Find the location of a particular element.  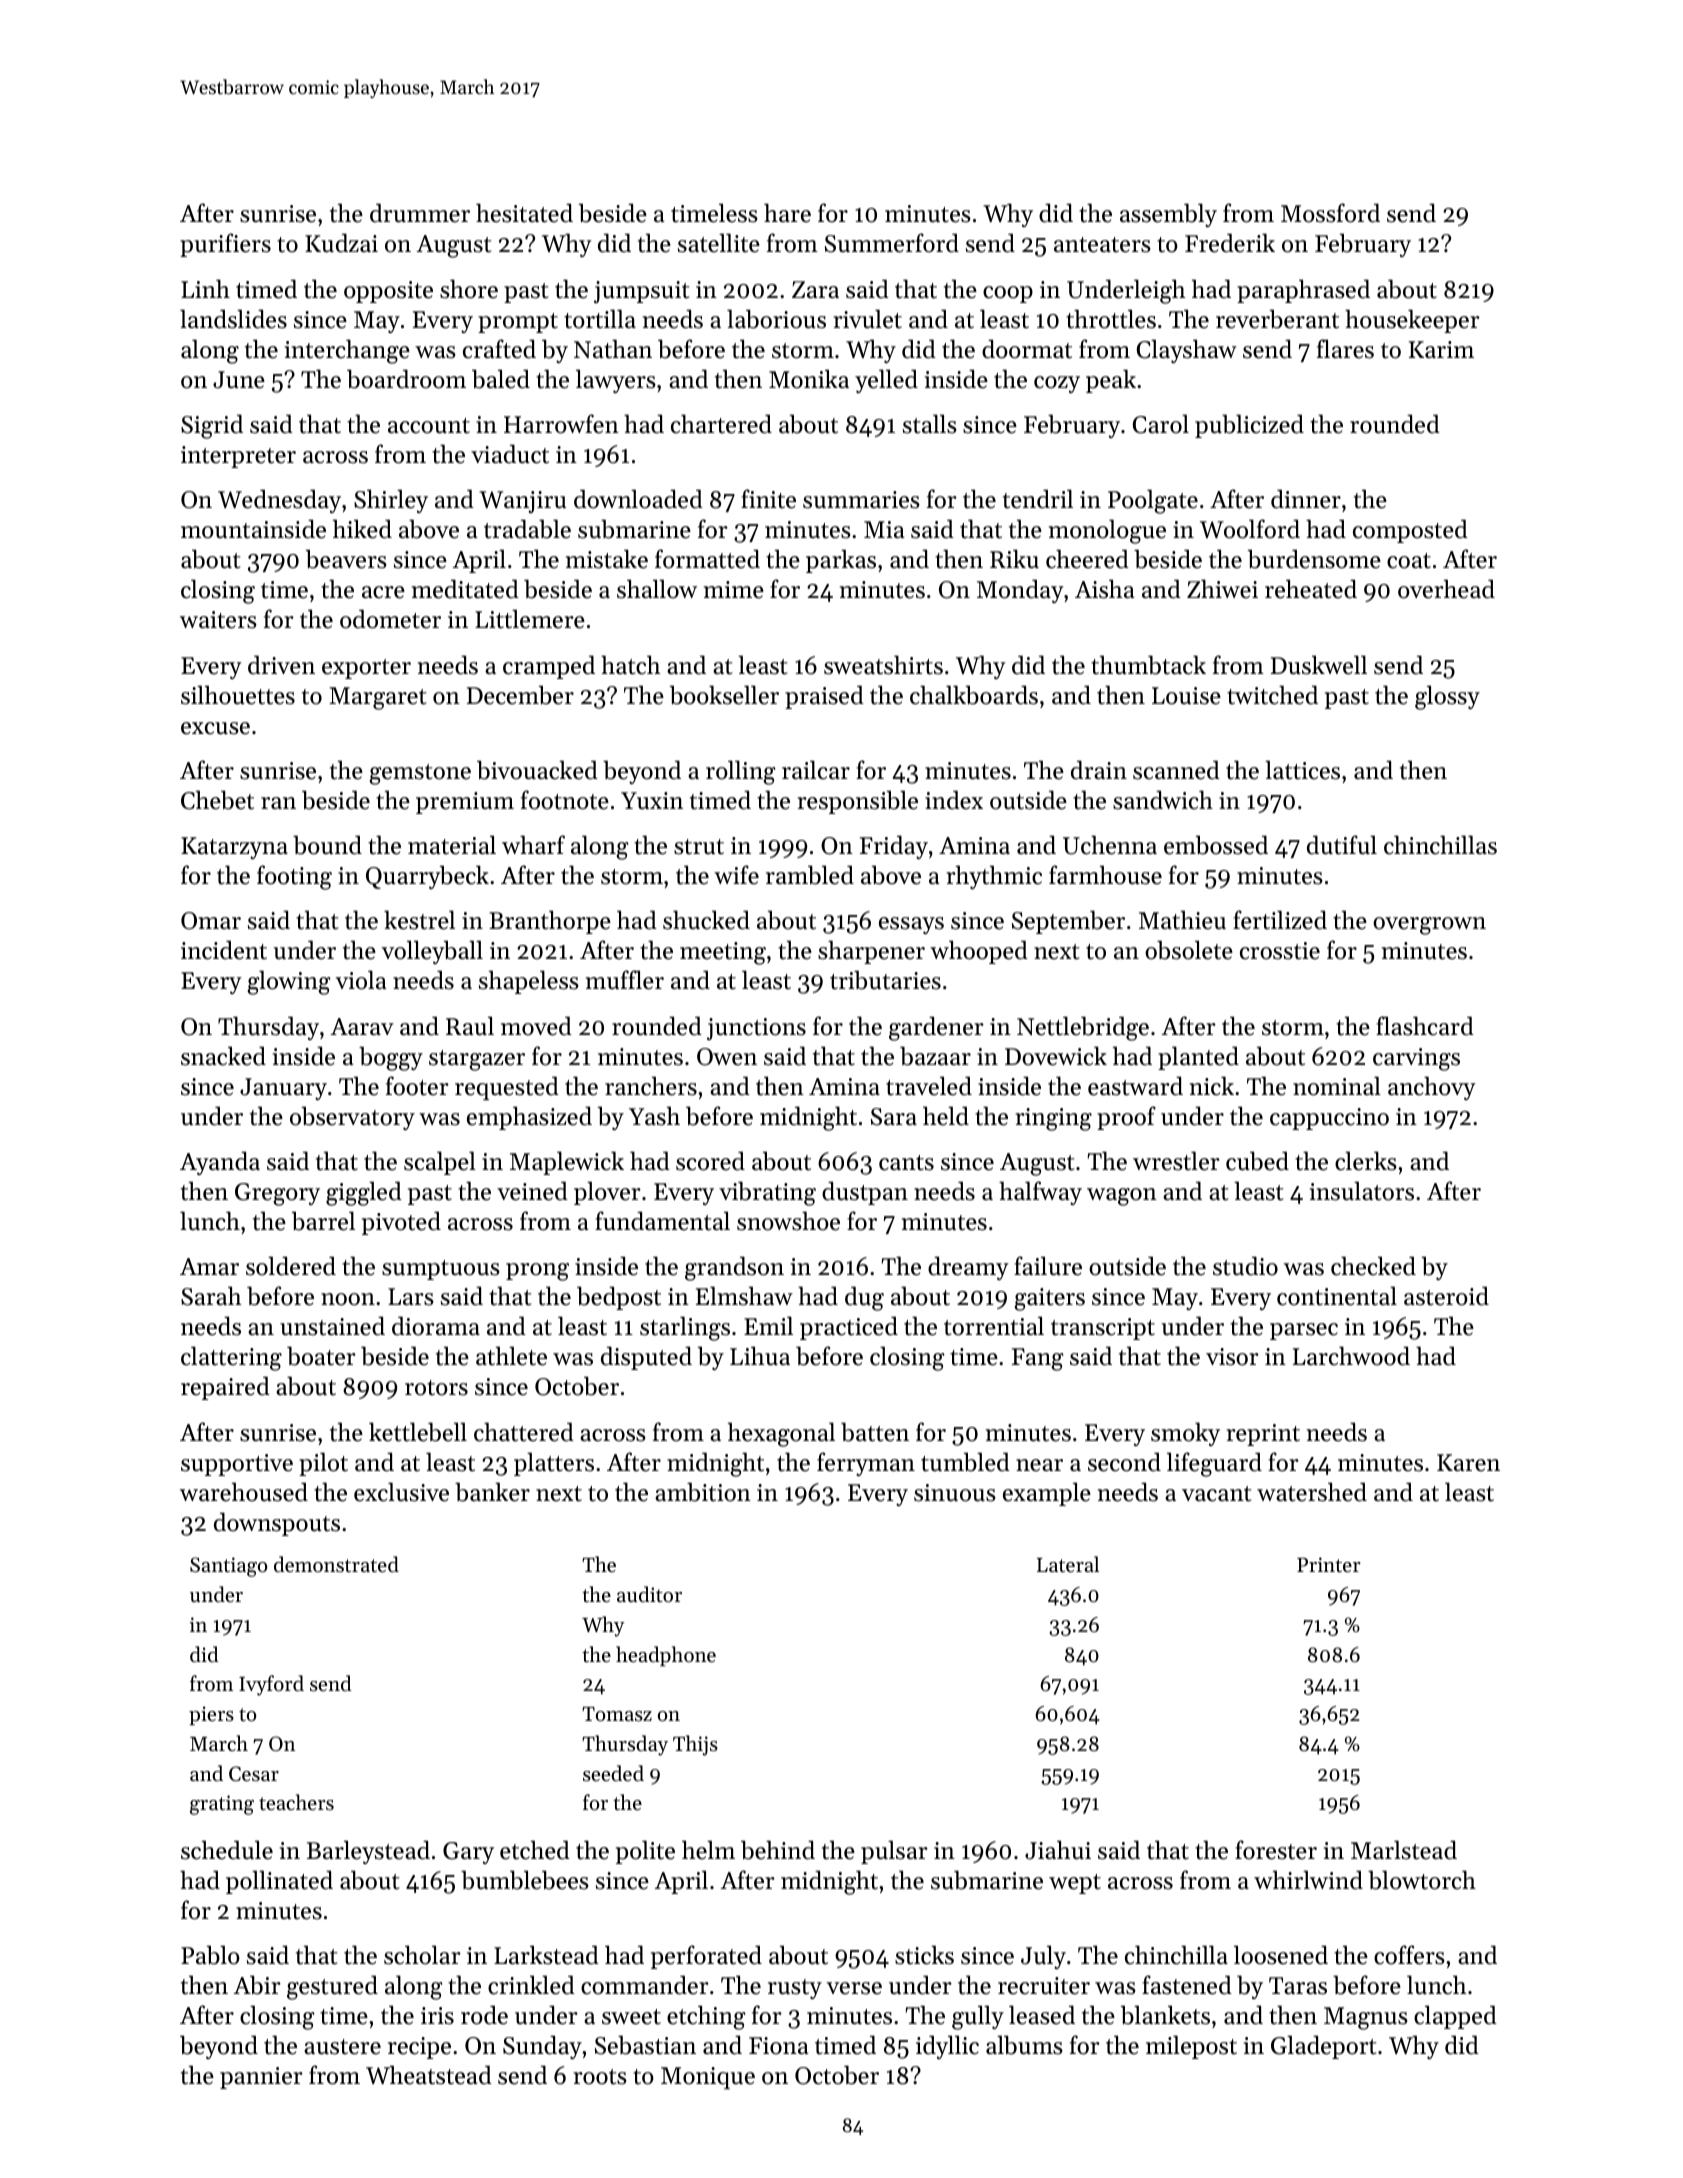

hare is located at coordinates (787, 213).
